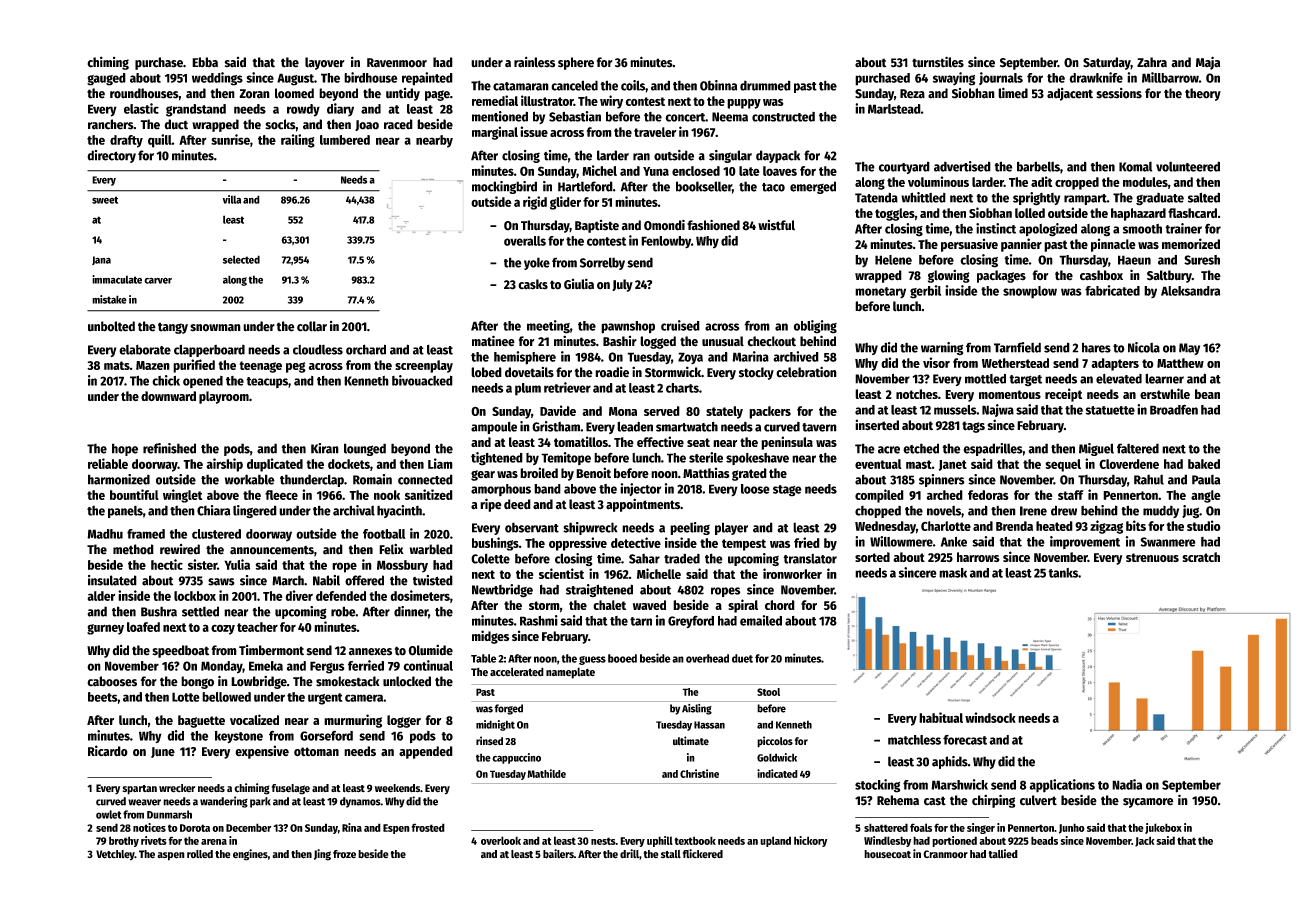 The width and height of the image is (1308, 924). What do you see at coordinates (1038, 166) in the image?
I see `barbells` at bounding box center [1038, 166].
